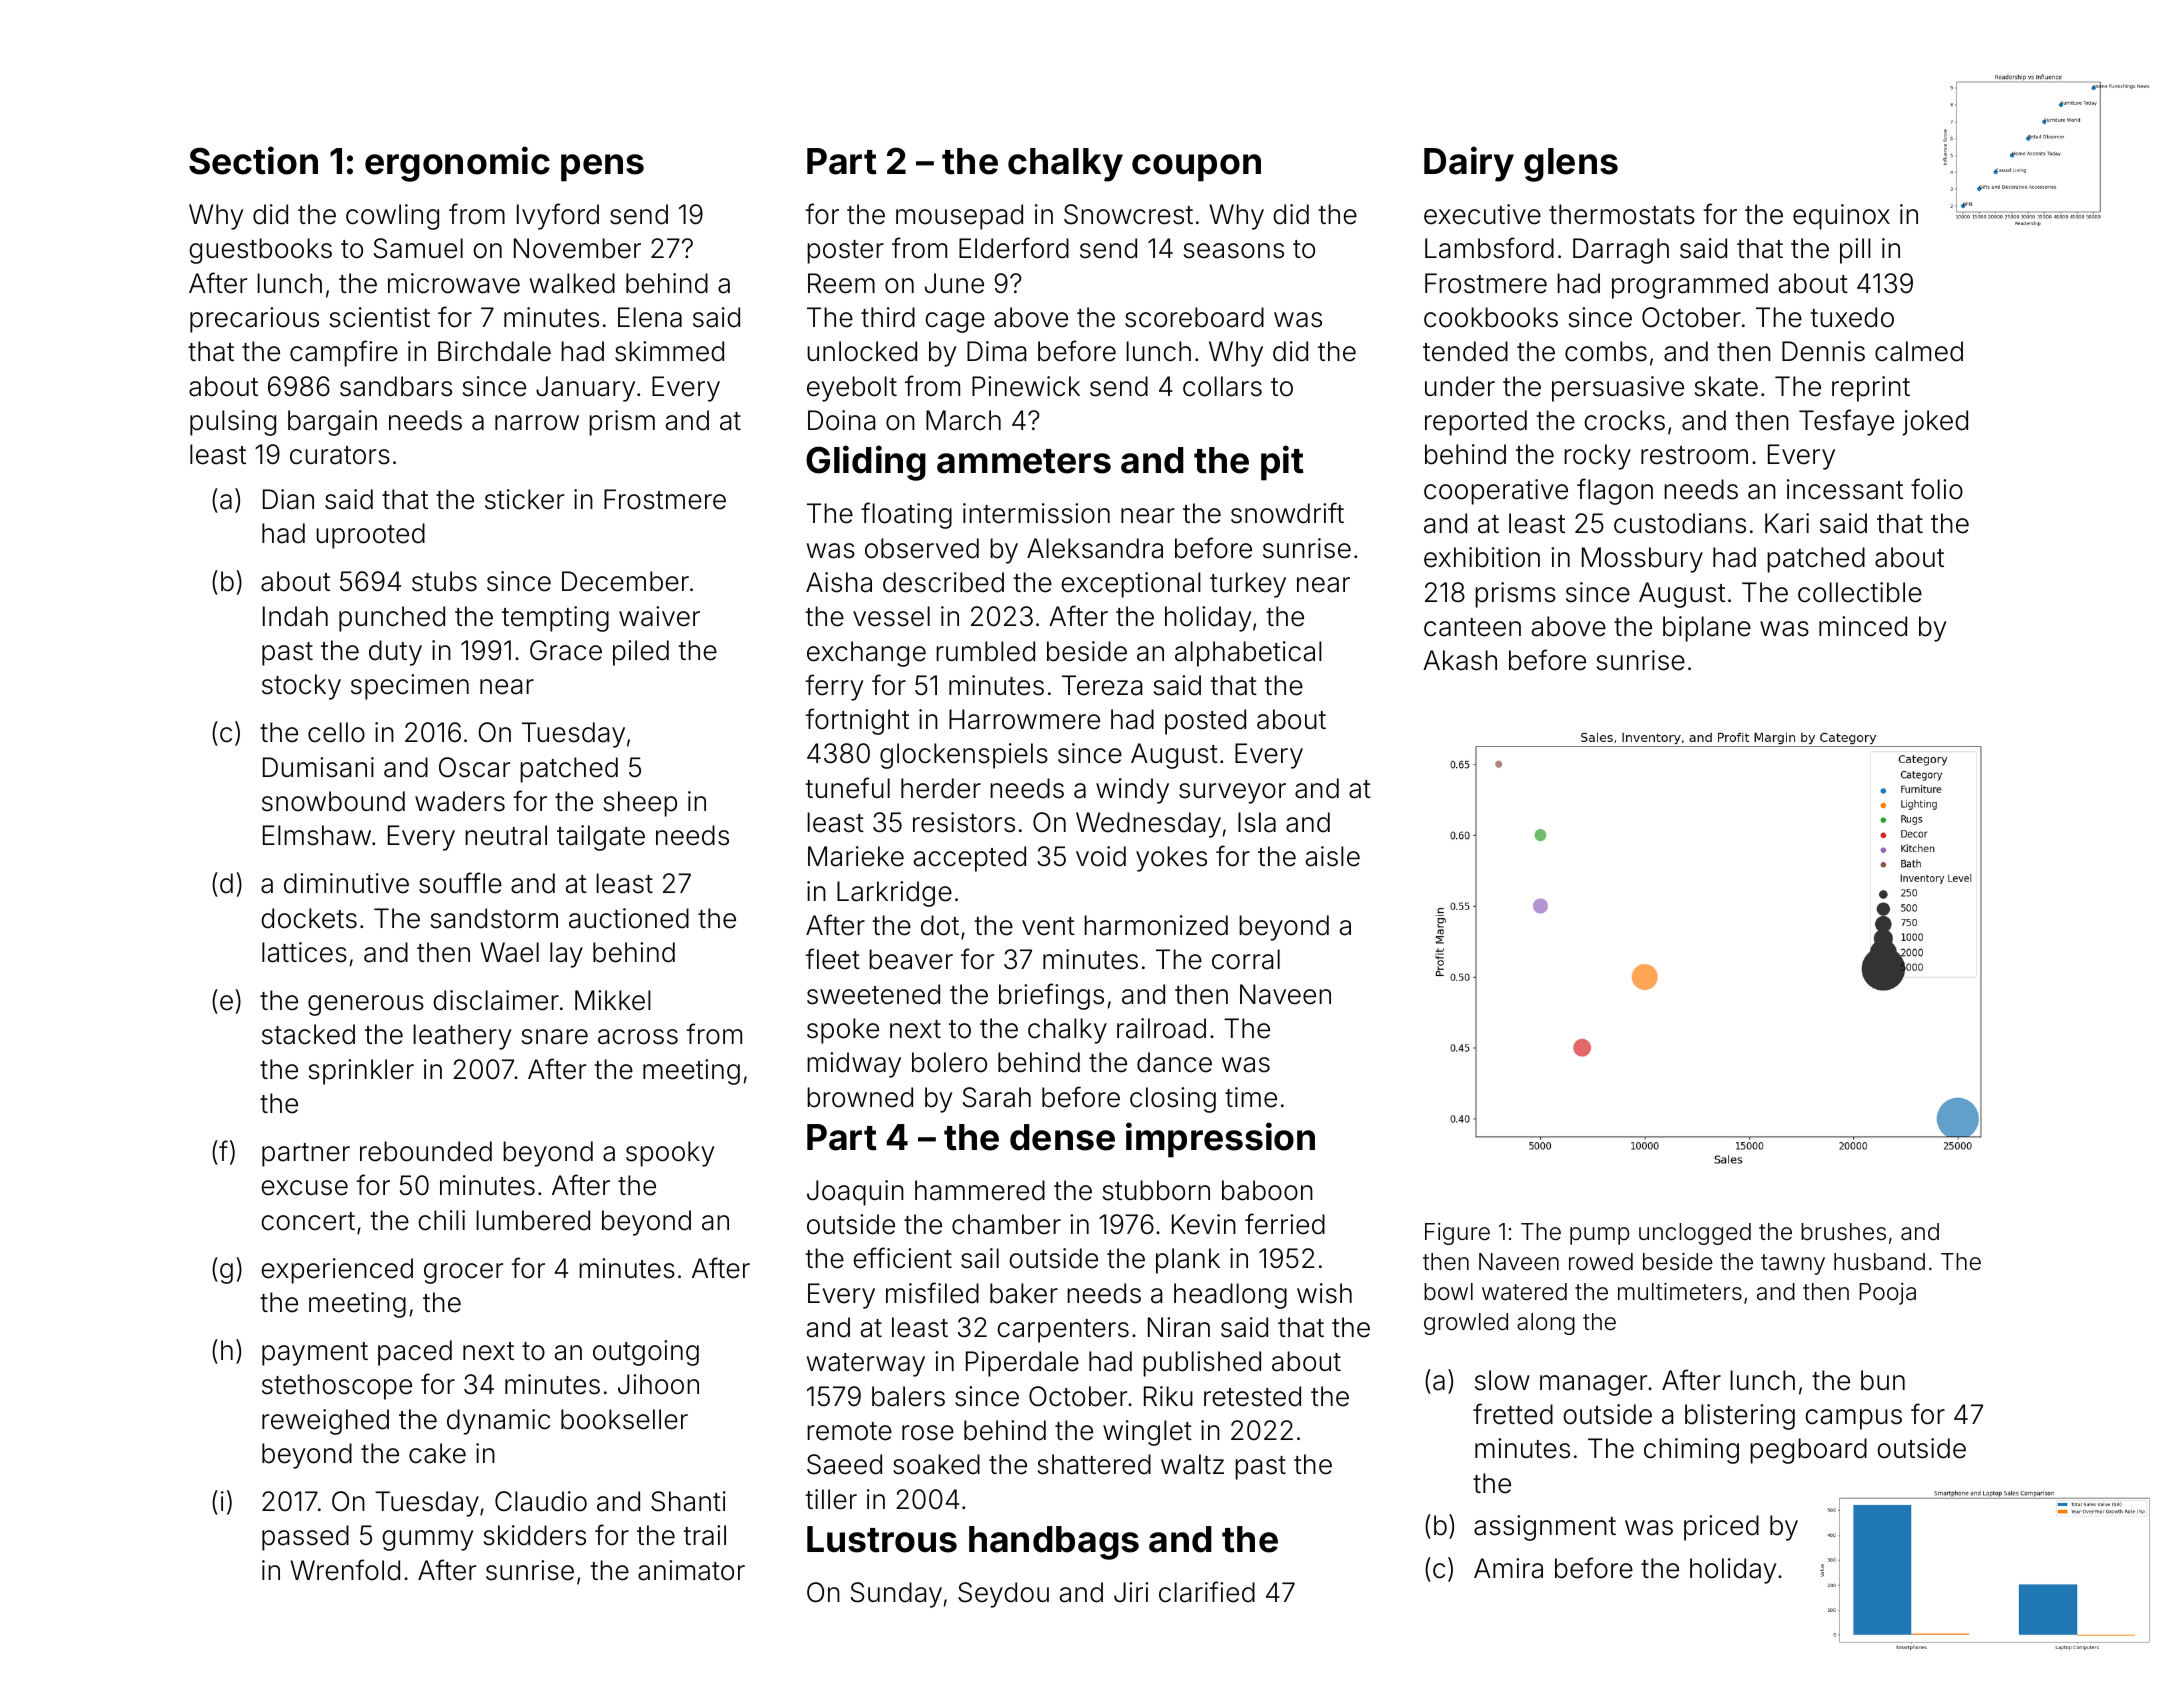 The height and width of the document is (1683, 2178). What do you see at coordinates (1131, 1592) in the document?
I see `Jiri` at bounding box center [1131, 1592].
